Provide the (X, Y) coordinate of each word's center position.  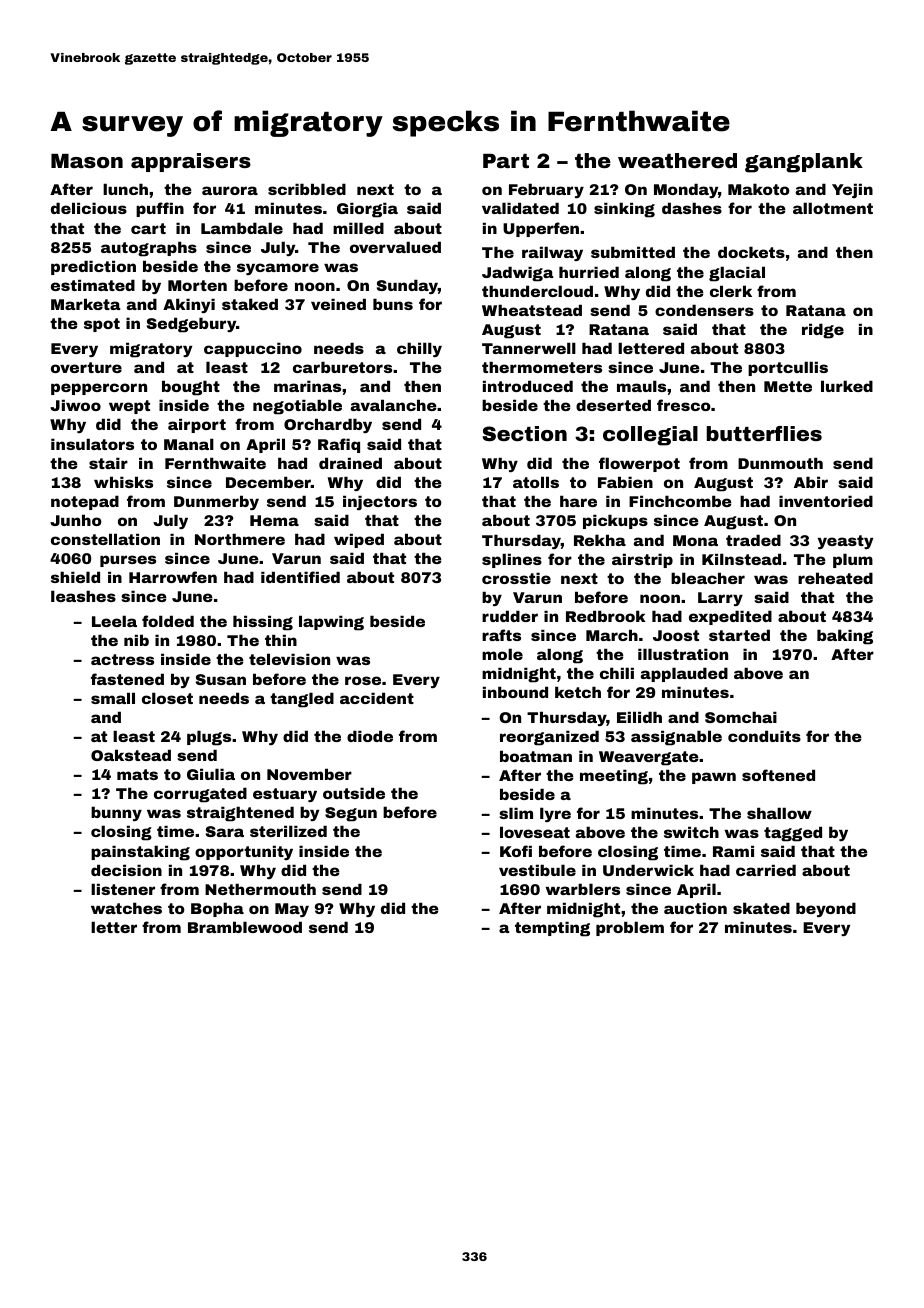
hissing (263, 623)
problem (630, 928)
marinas (307, 386)
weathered (677, 160)
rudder (510, 616)
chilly (419, 349)
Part (506, 161)
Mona (695, 540)
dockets (751, 252)
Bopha (217, 909)
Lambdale (242, 228)
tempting (552, 929)
